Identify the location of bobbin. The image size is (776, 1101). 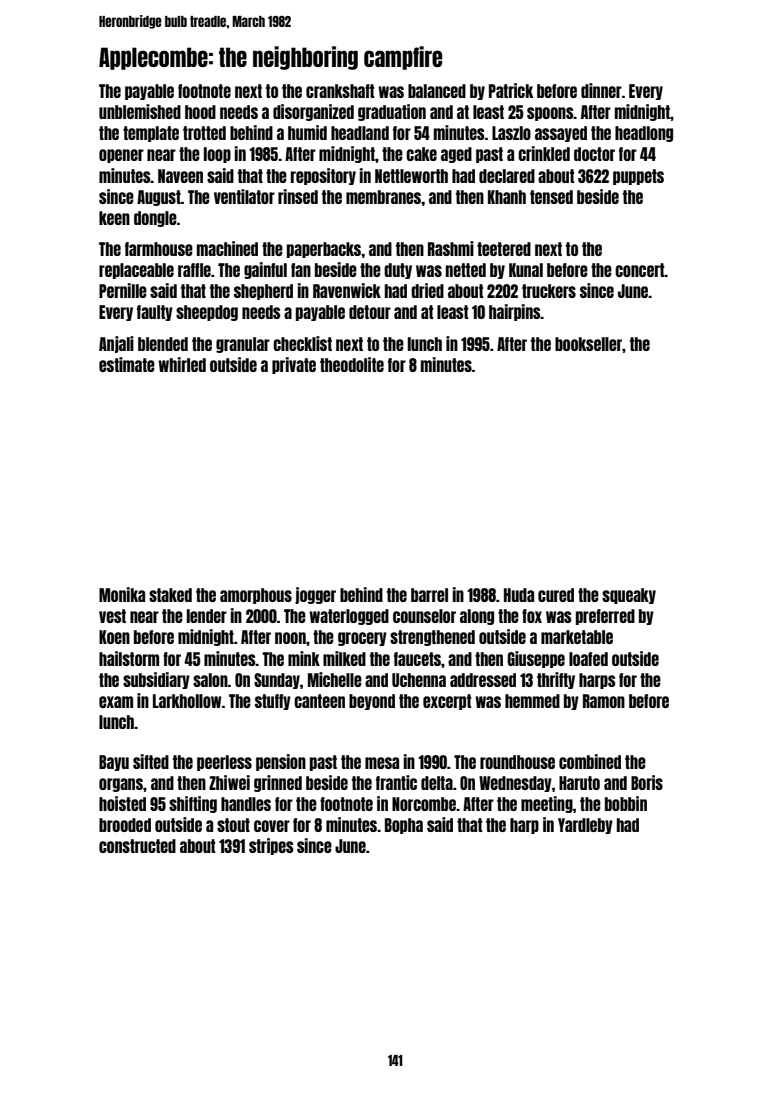
(626, 803).
